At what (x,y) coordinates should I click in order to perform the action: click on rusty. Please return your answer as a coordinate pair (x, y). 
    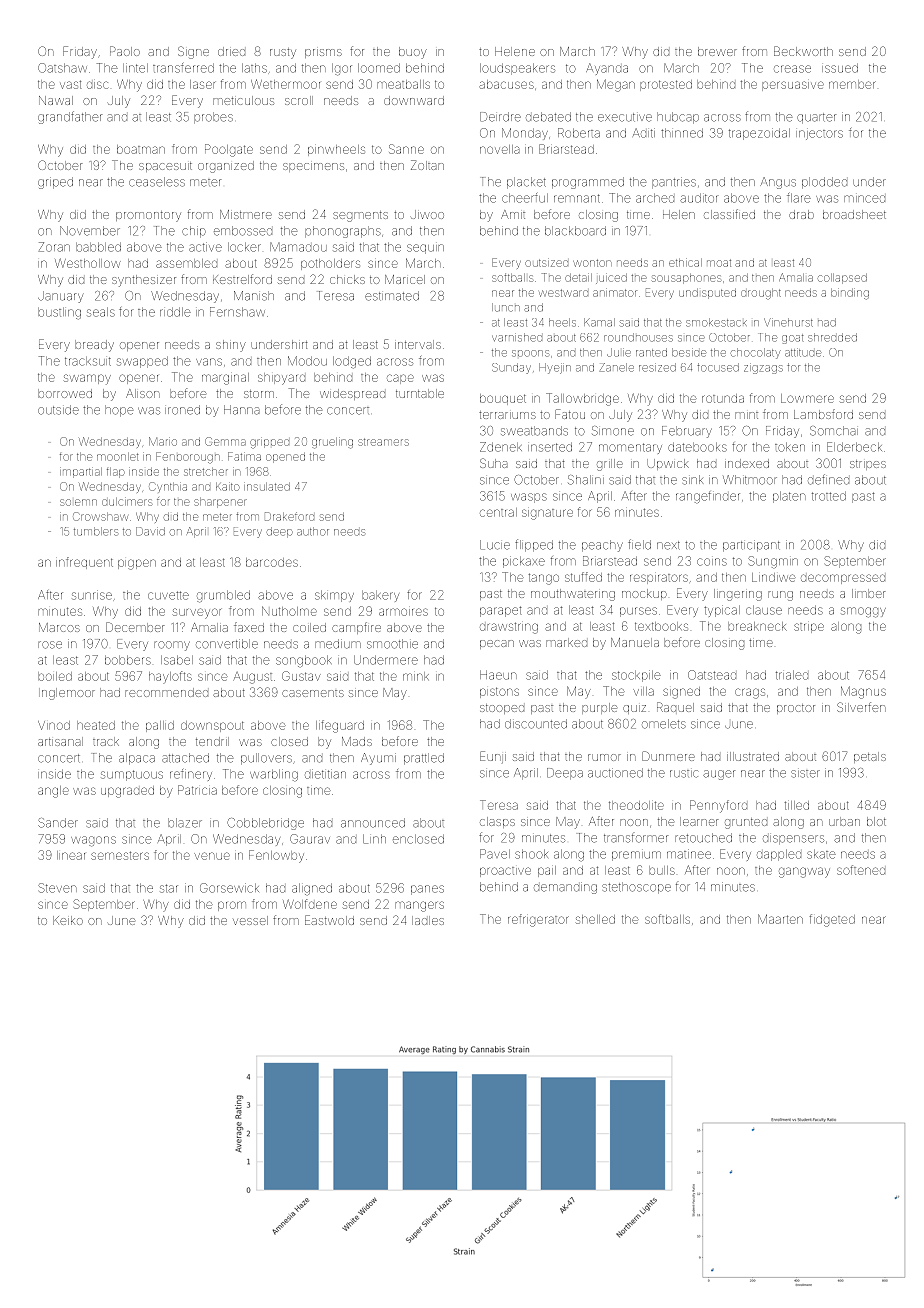
    Looking at the image, I should click on (283, 53).
